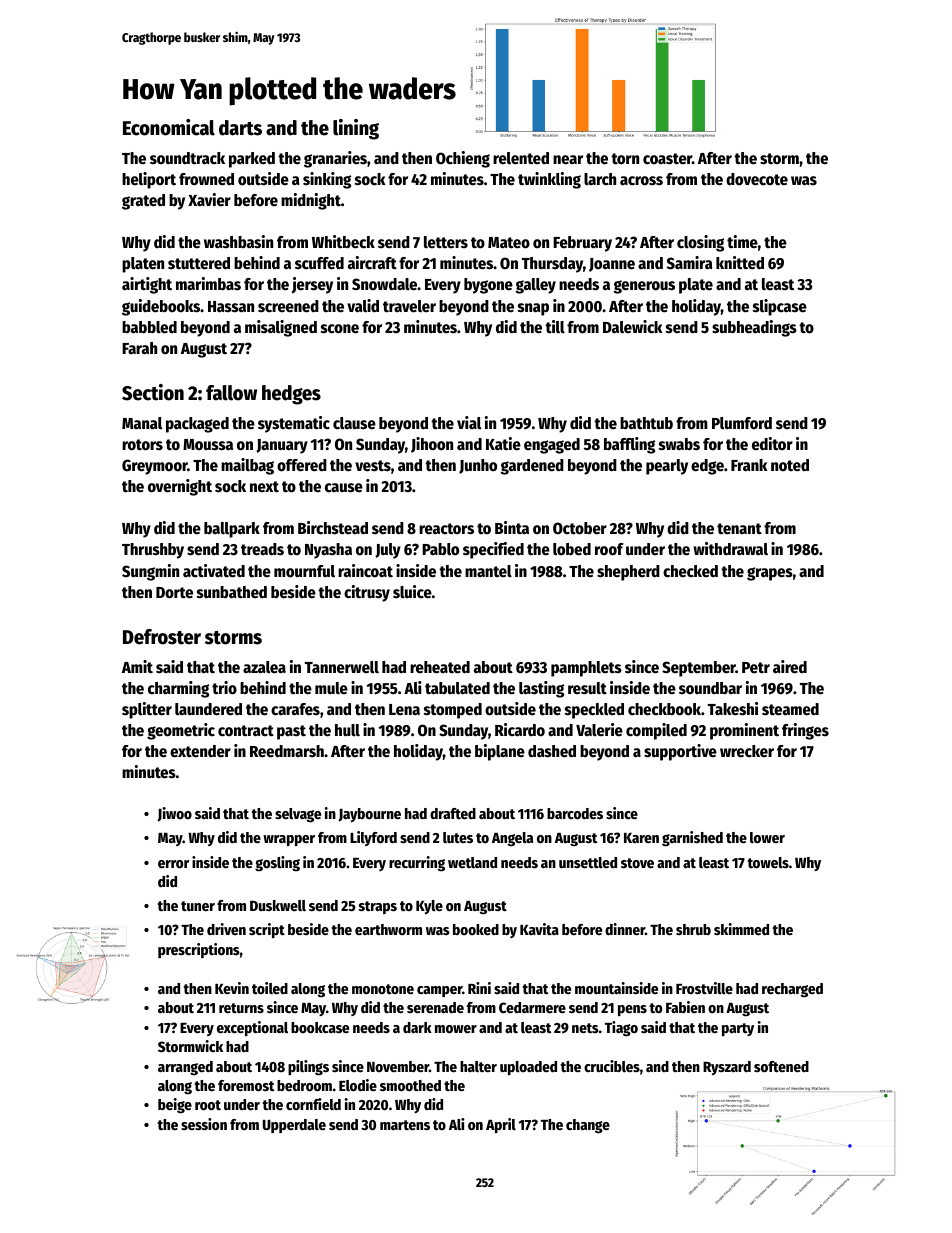 The height and width of the document is (1233, 952). I want to click on stuttered, so click(199, 263).
